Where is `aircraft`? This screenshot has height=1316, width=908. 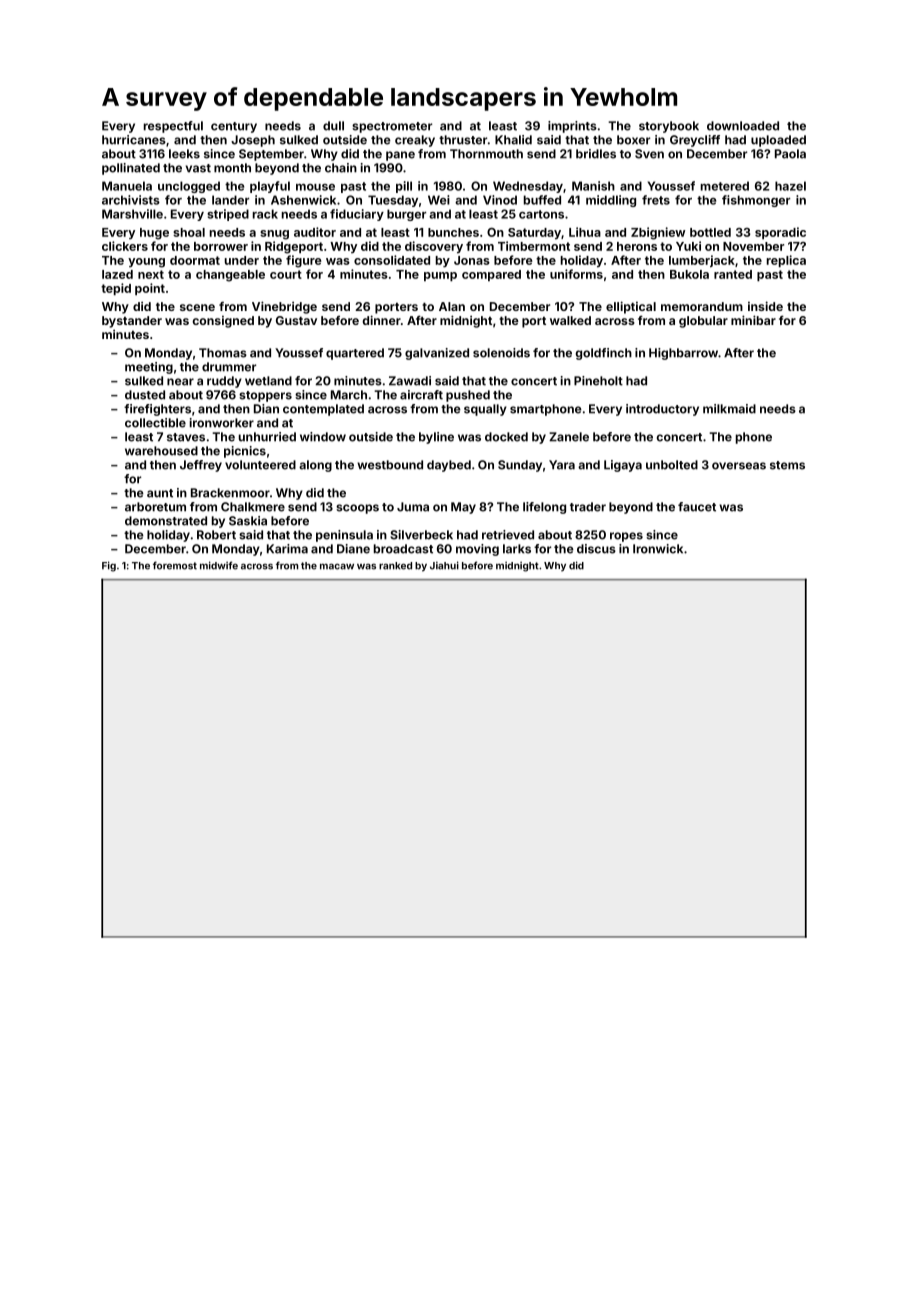 aircraft is located at coordinates (421, 395).
